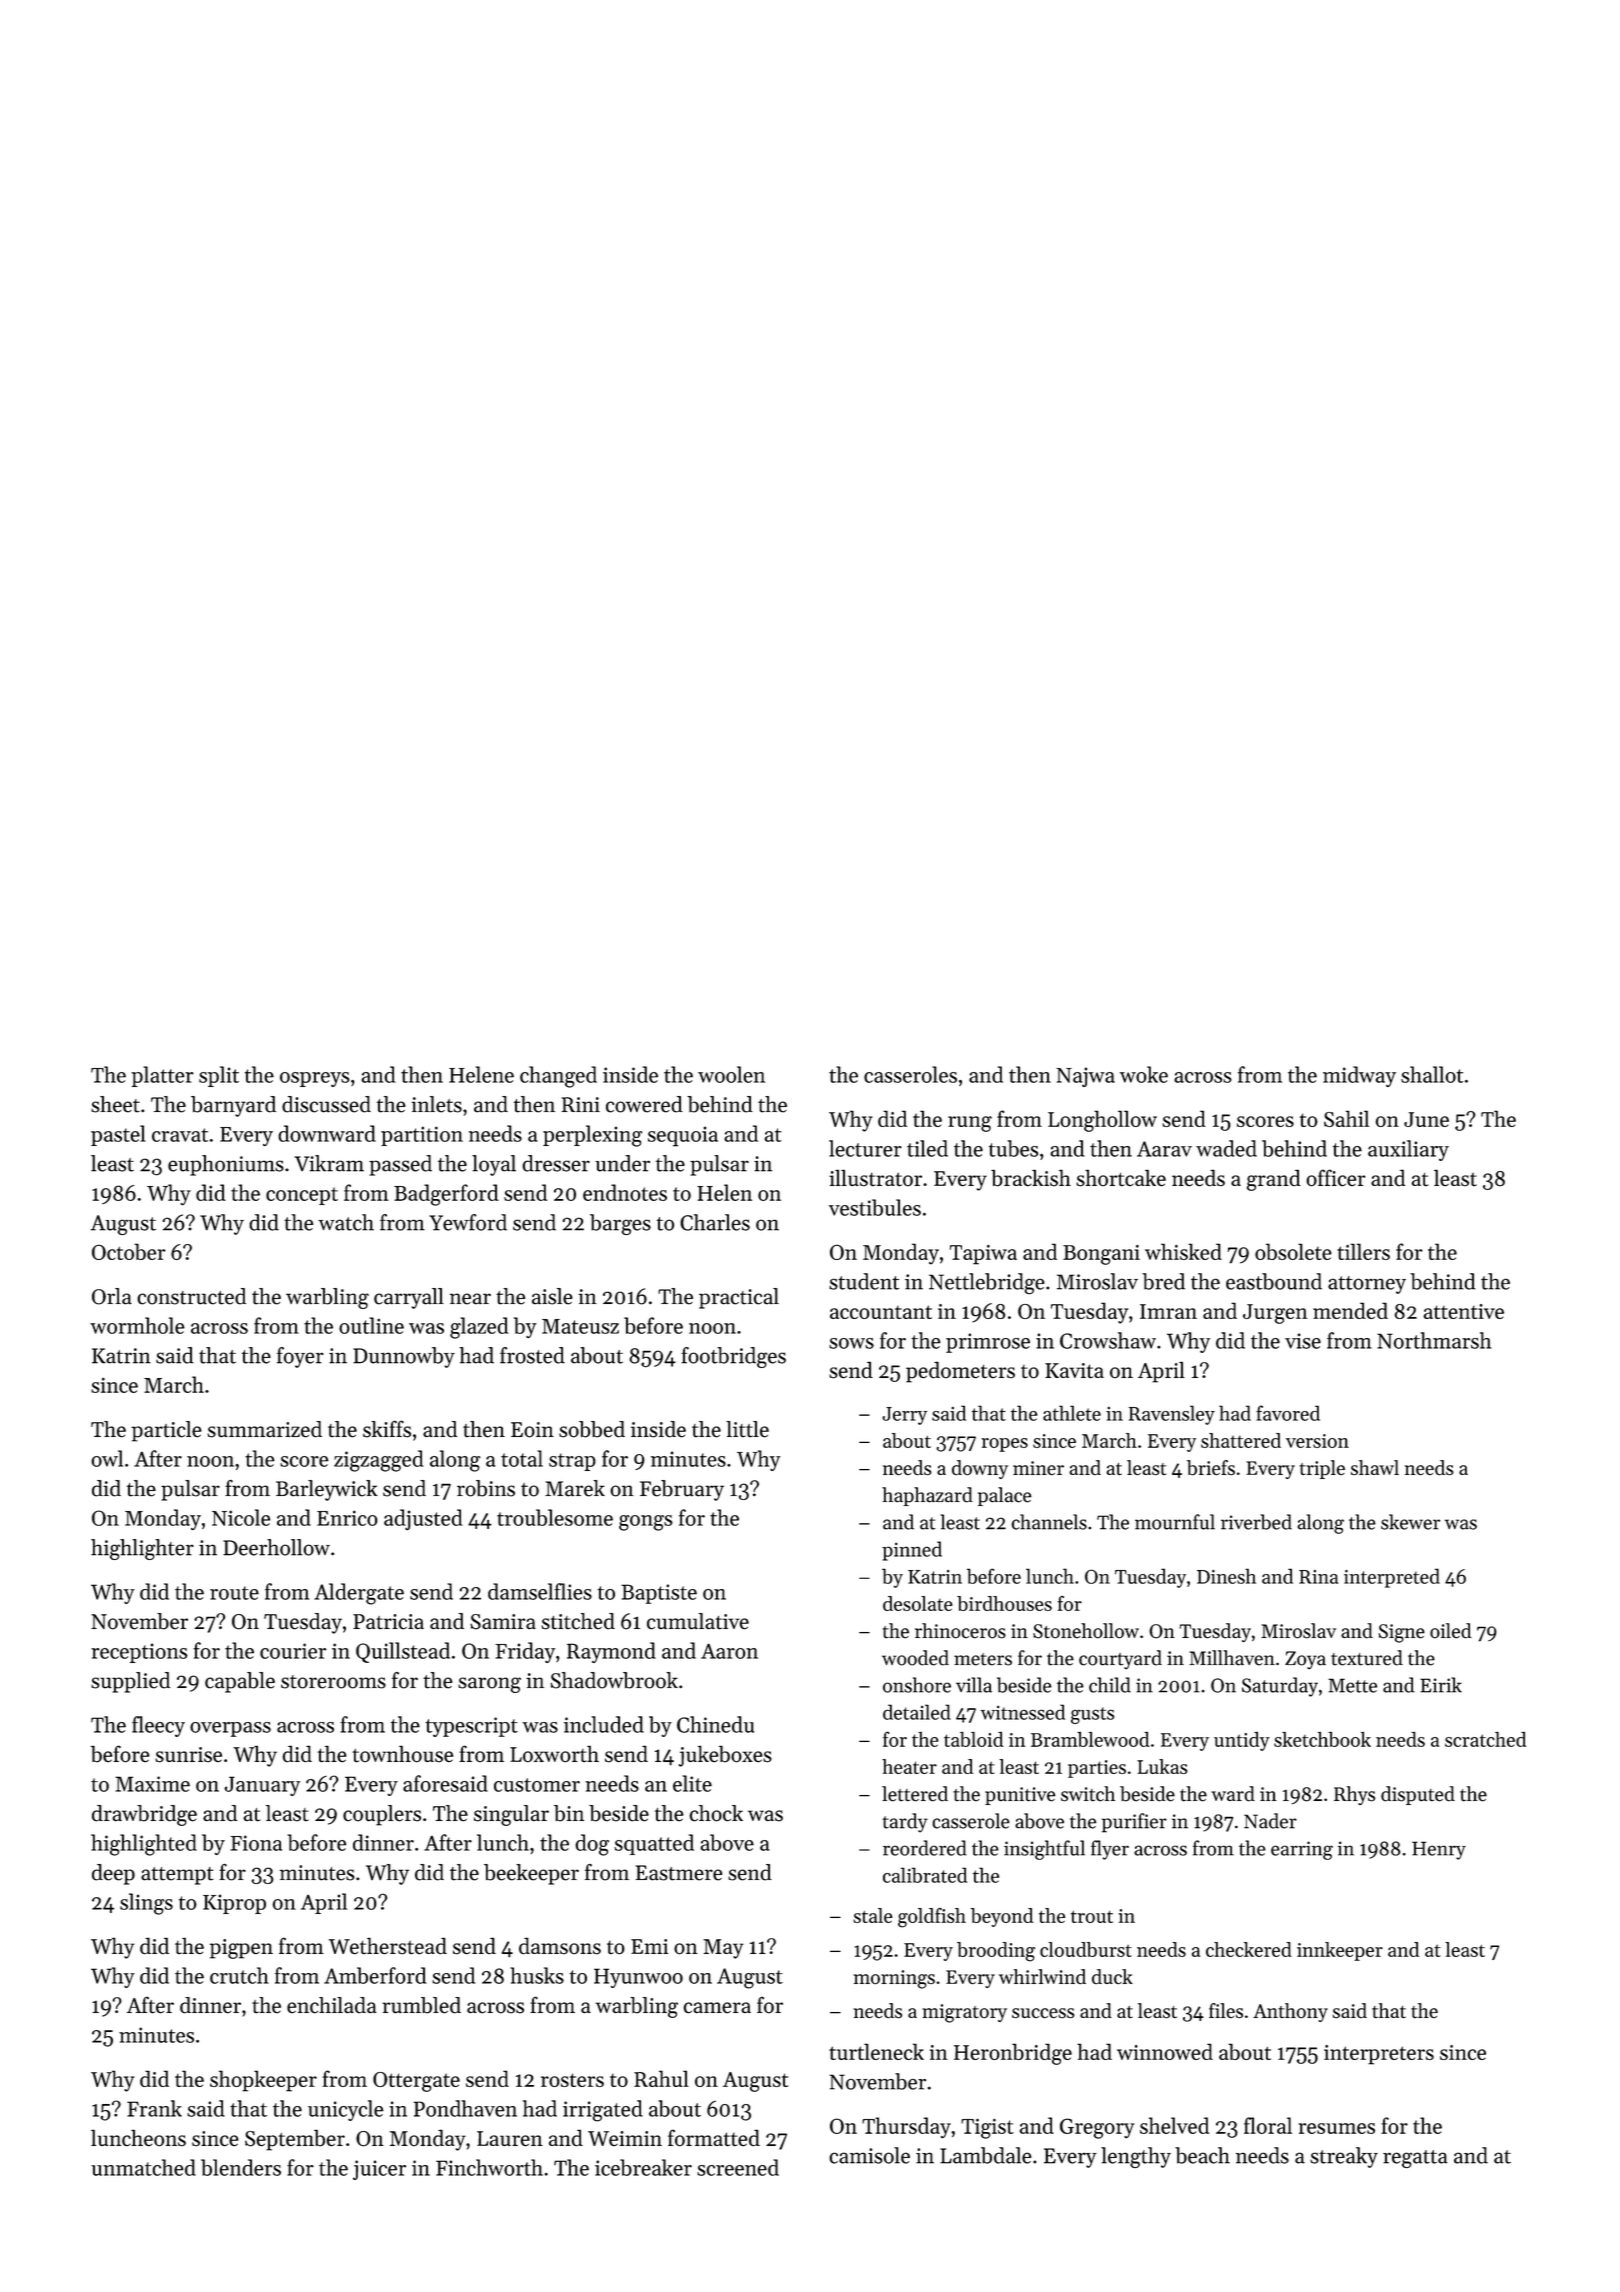  I want to click on woolen, so click(731, 1074).
